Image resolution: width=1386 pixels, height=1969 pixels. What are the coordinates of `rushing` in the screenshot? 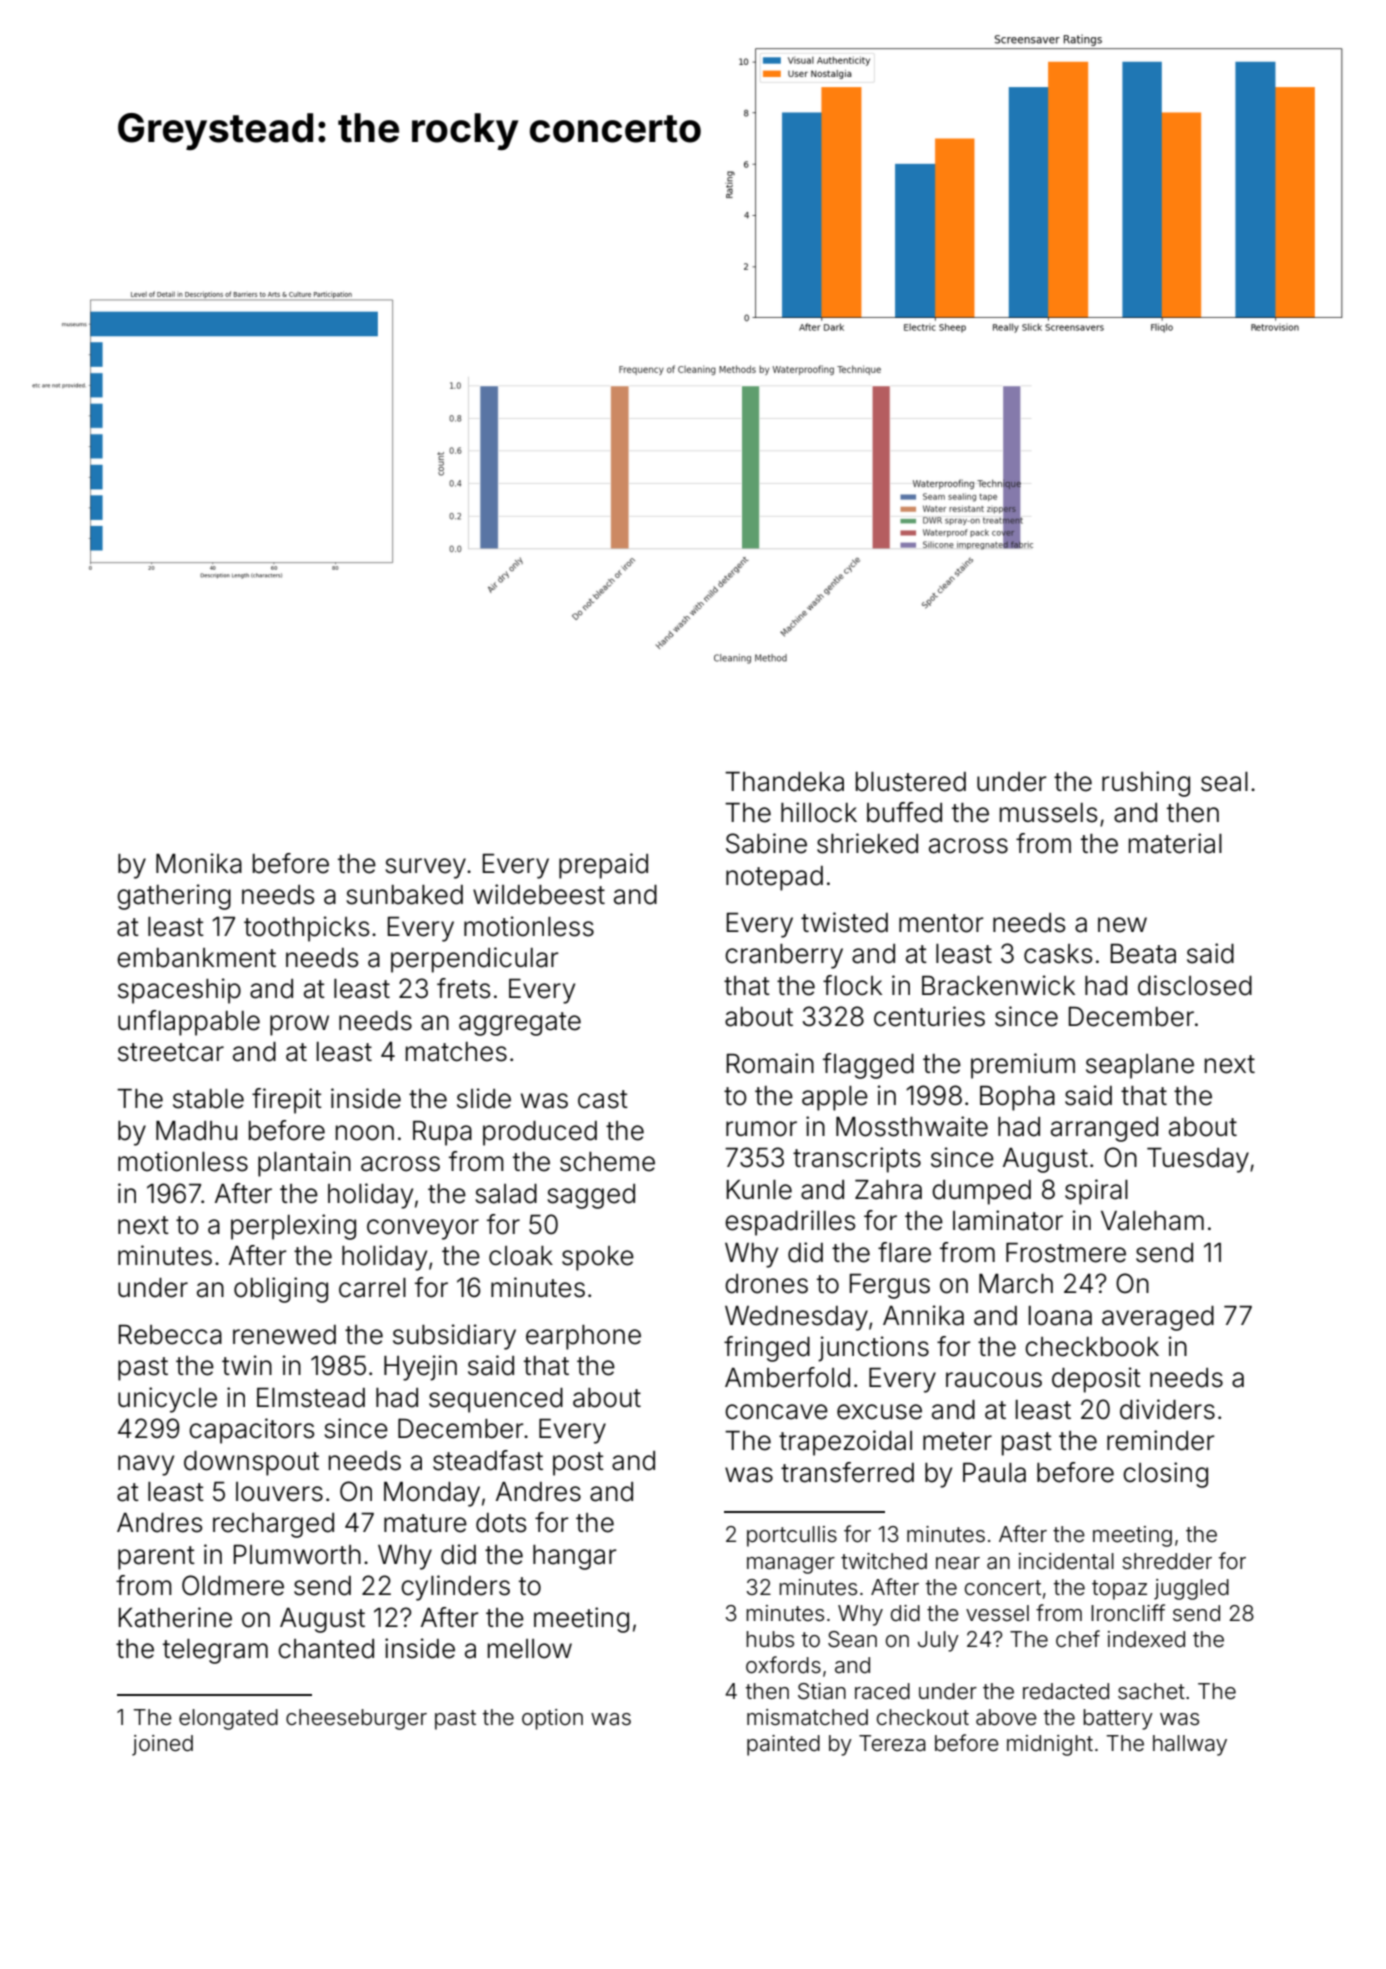 It's located at (1146, 784).
